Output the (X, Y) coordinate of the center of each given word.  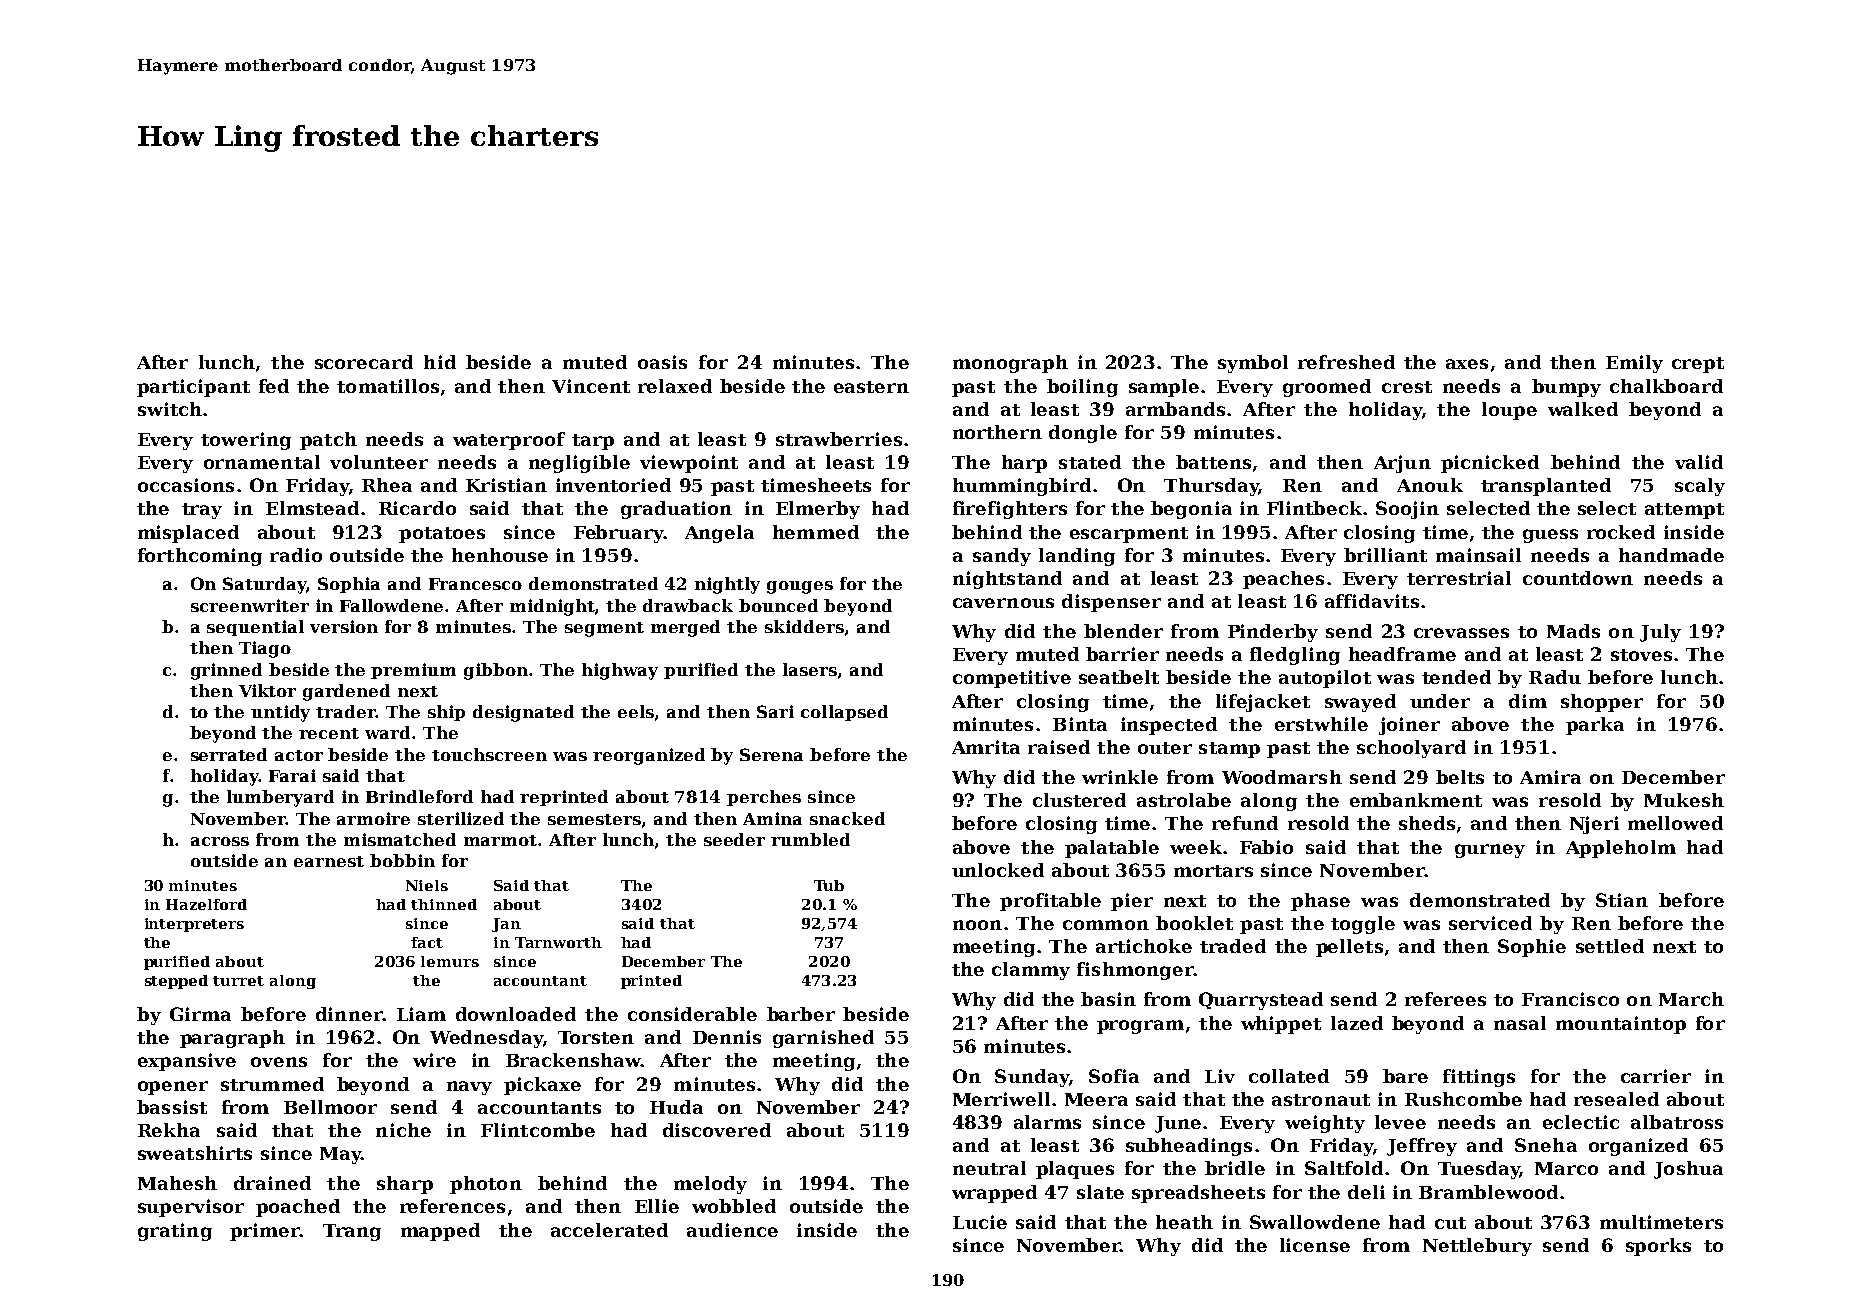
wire (434, 1060)
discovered (717, 1130)
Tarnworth (558, 942)
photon (486, 1185)
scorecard (364, 362)
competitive (1012, 679)
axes (1467, 364)
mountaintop (1621, 1025)
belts (1460, 777)
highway (620, 671)
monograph (1010, 364)
